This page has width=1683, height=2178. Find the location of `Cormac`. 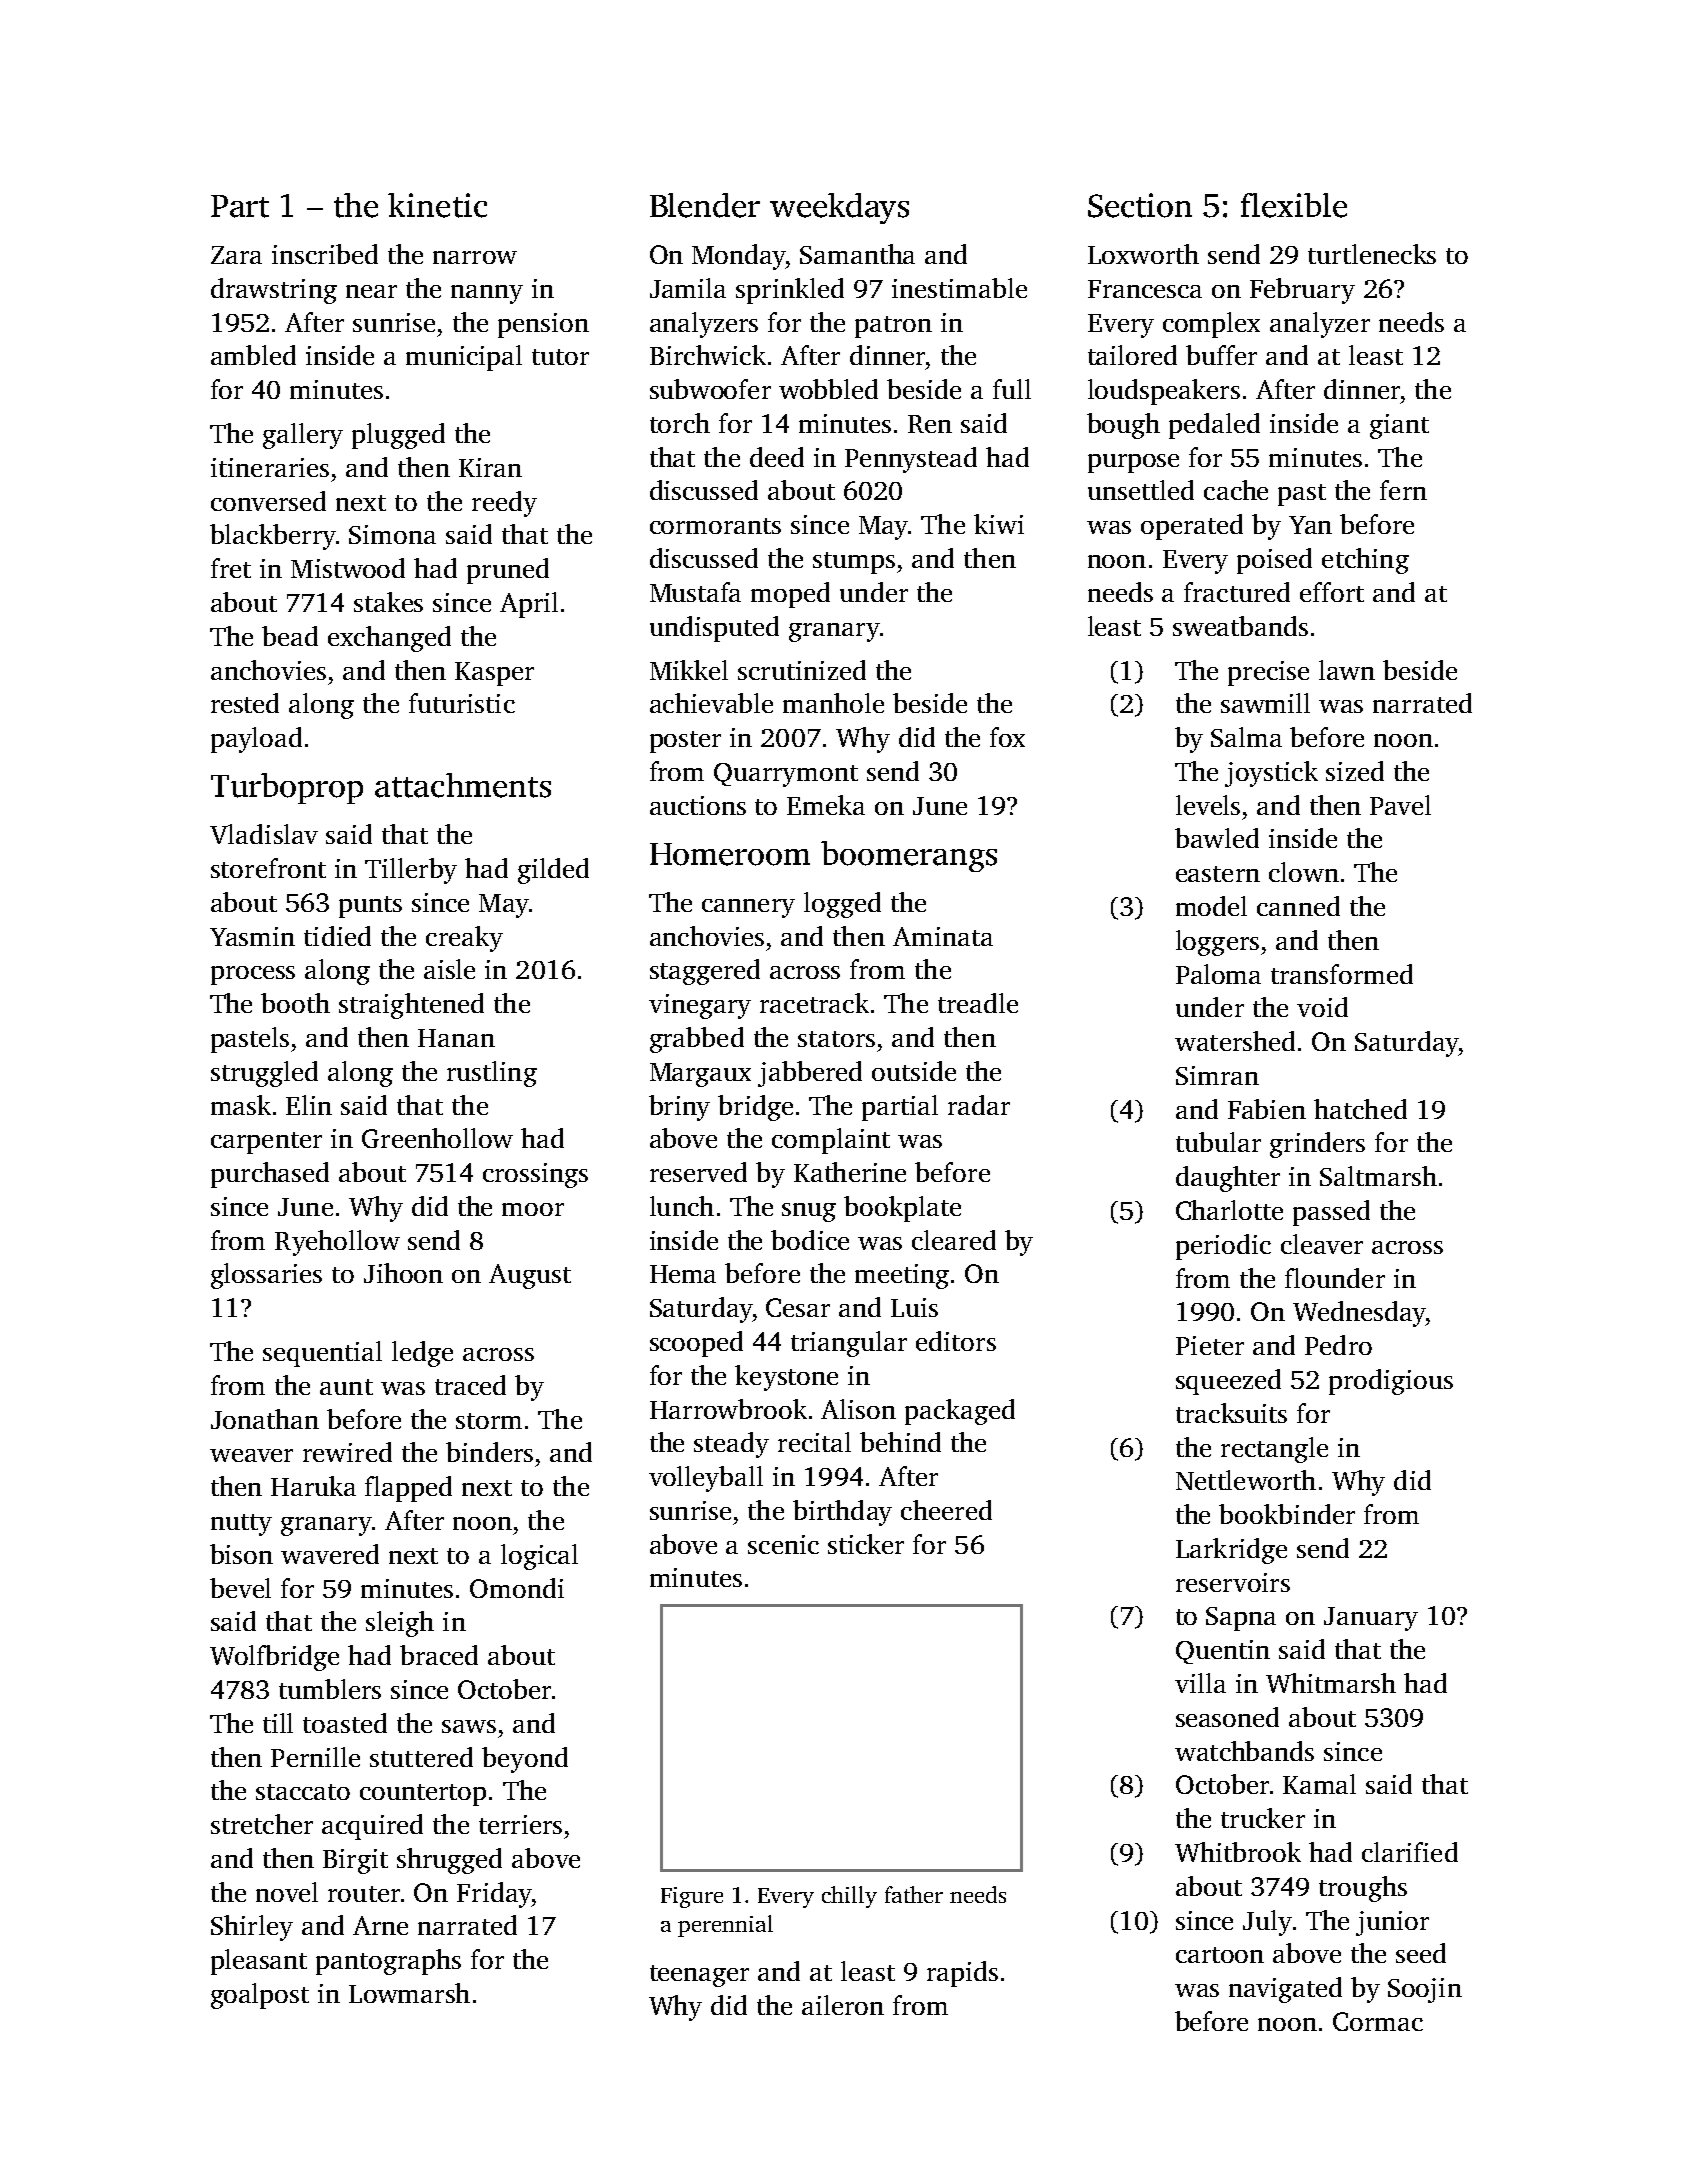

Cormac is located at coordinates (1378, 2021).
